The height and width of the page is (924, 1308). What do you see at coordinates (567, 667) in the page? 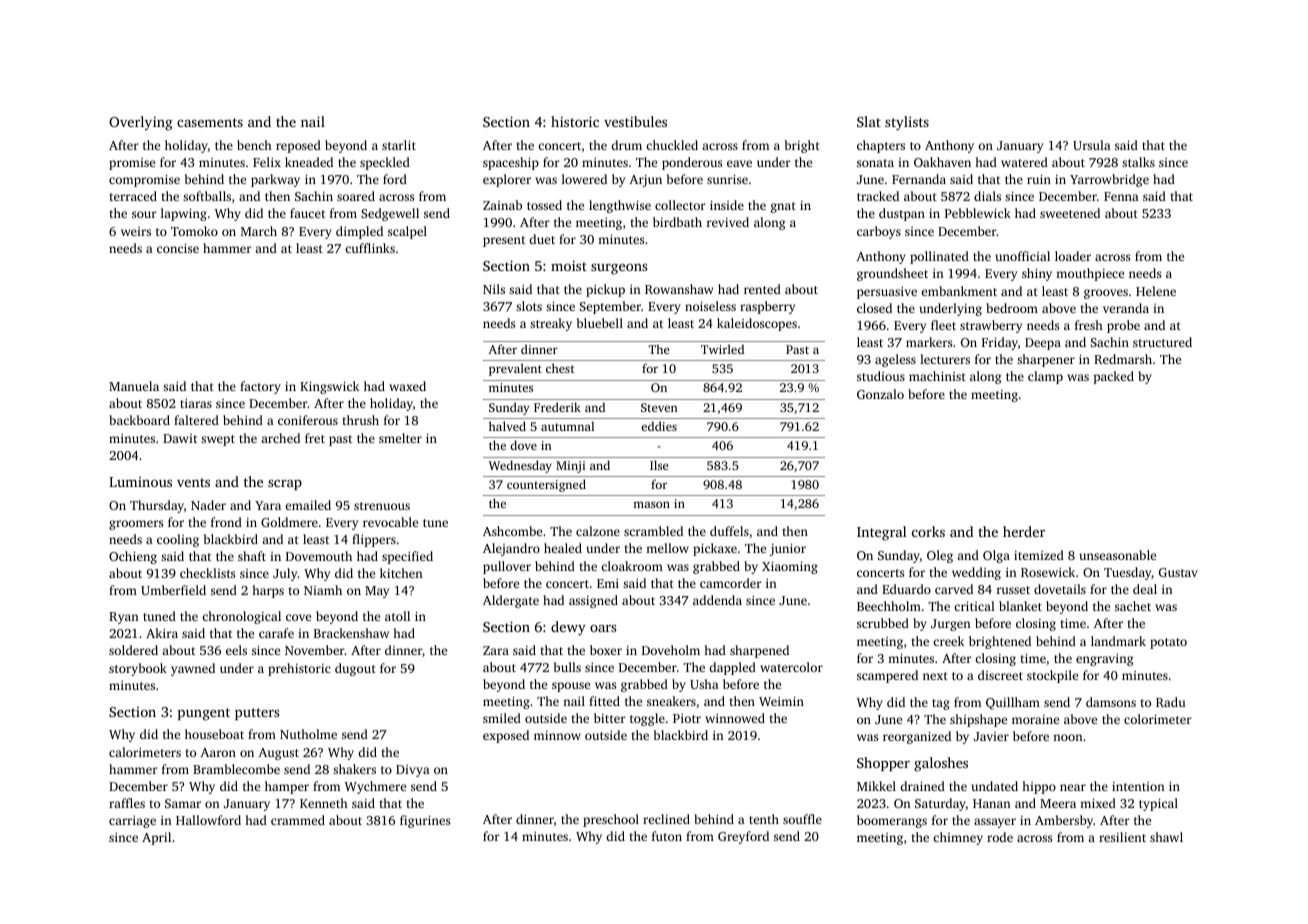
I see `bulls` at bounding box center [567, 667].
